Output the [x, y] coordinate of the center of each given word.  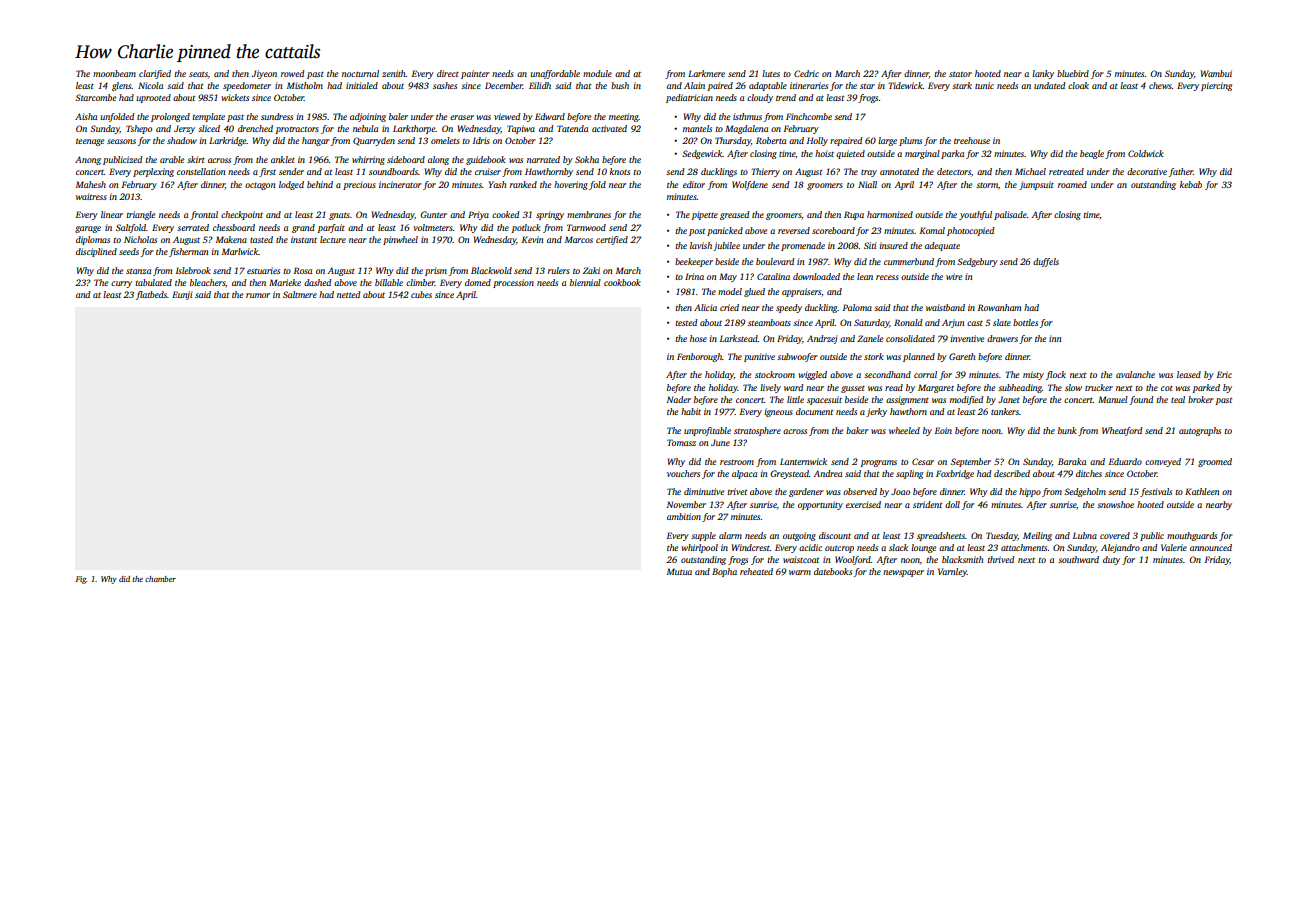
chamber [160, 579]
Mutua [679, 571]
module [597, 73]
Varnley [952, 572]
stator [960, 74]
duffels [1046, 262]
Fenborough [699, 357]
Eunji [182, 295]
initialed [362, 85]
